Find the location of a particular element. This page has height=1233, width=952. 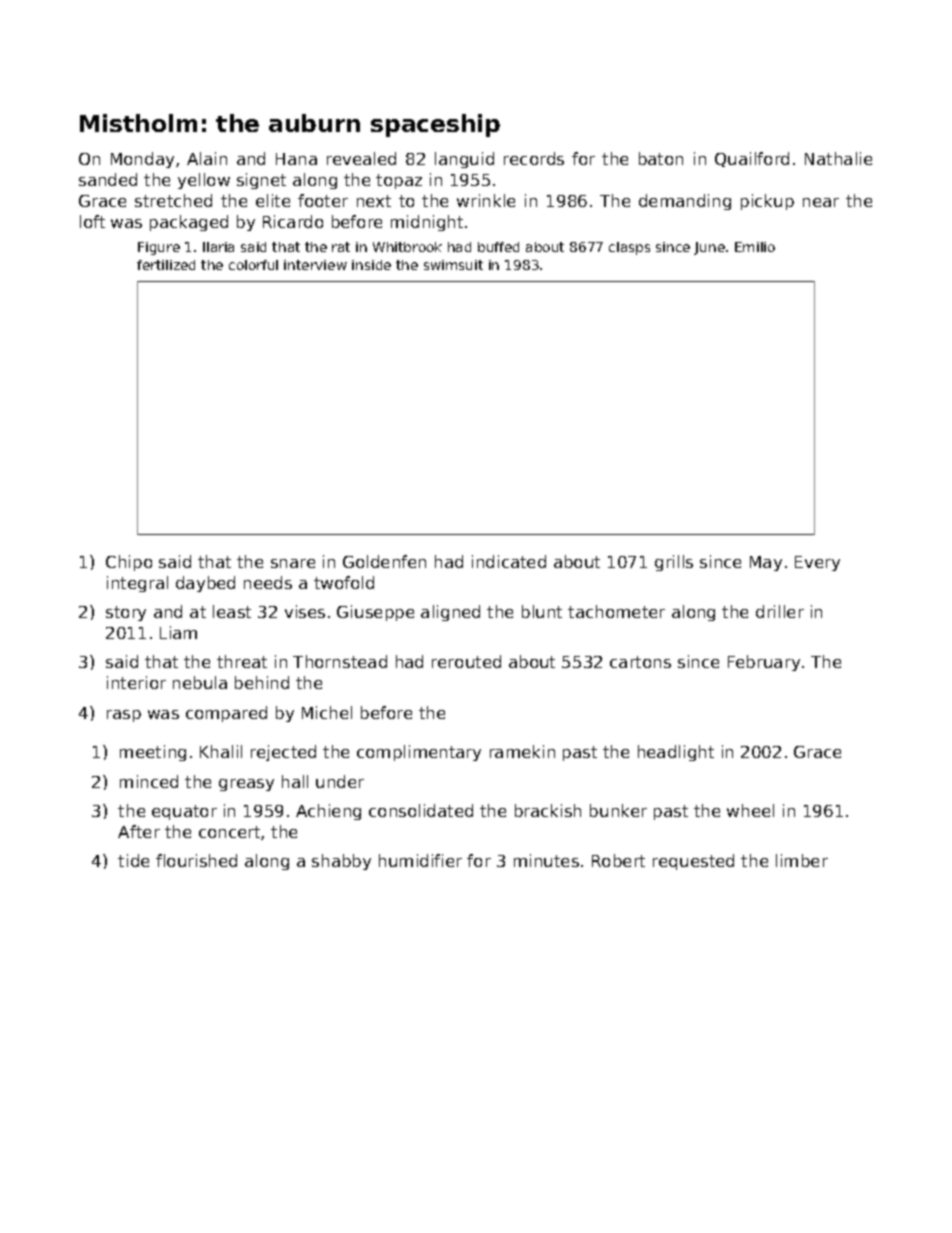

Achieng is located at coordinates (328, 812).
